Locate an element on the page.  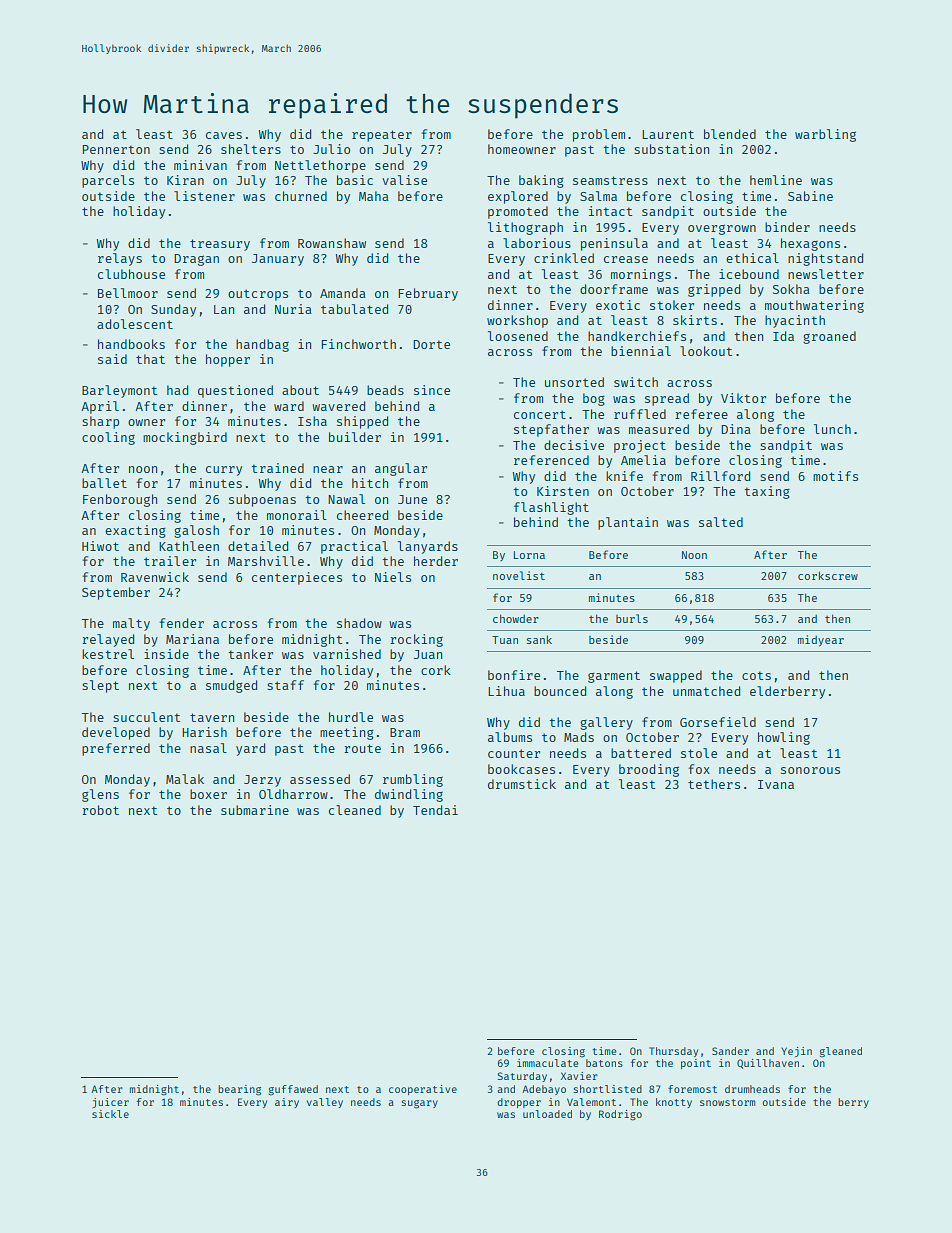
unloaded is located at coordinates (547, 1114).
